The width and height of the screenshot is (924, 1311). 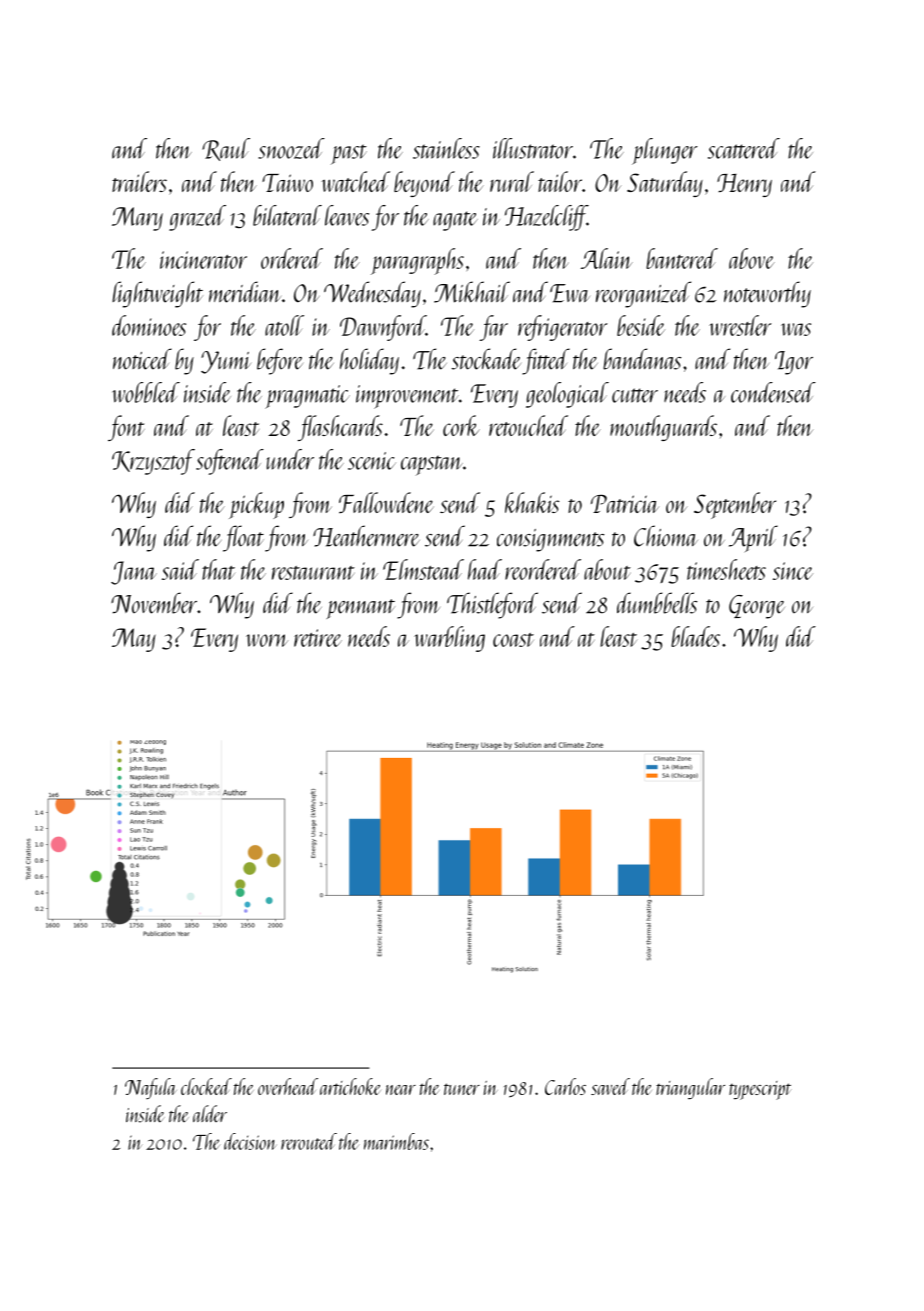 I want to click on triangular, so click(x=690, y=1088).
